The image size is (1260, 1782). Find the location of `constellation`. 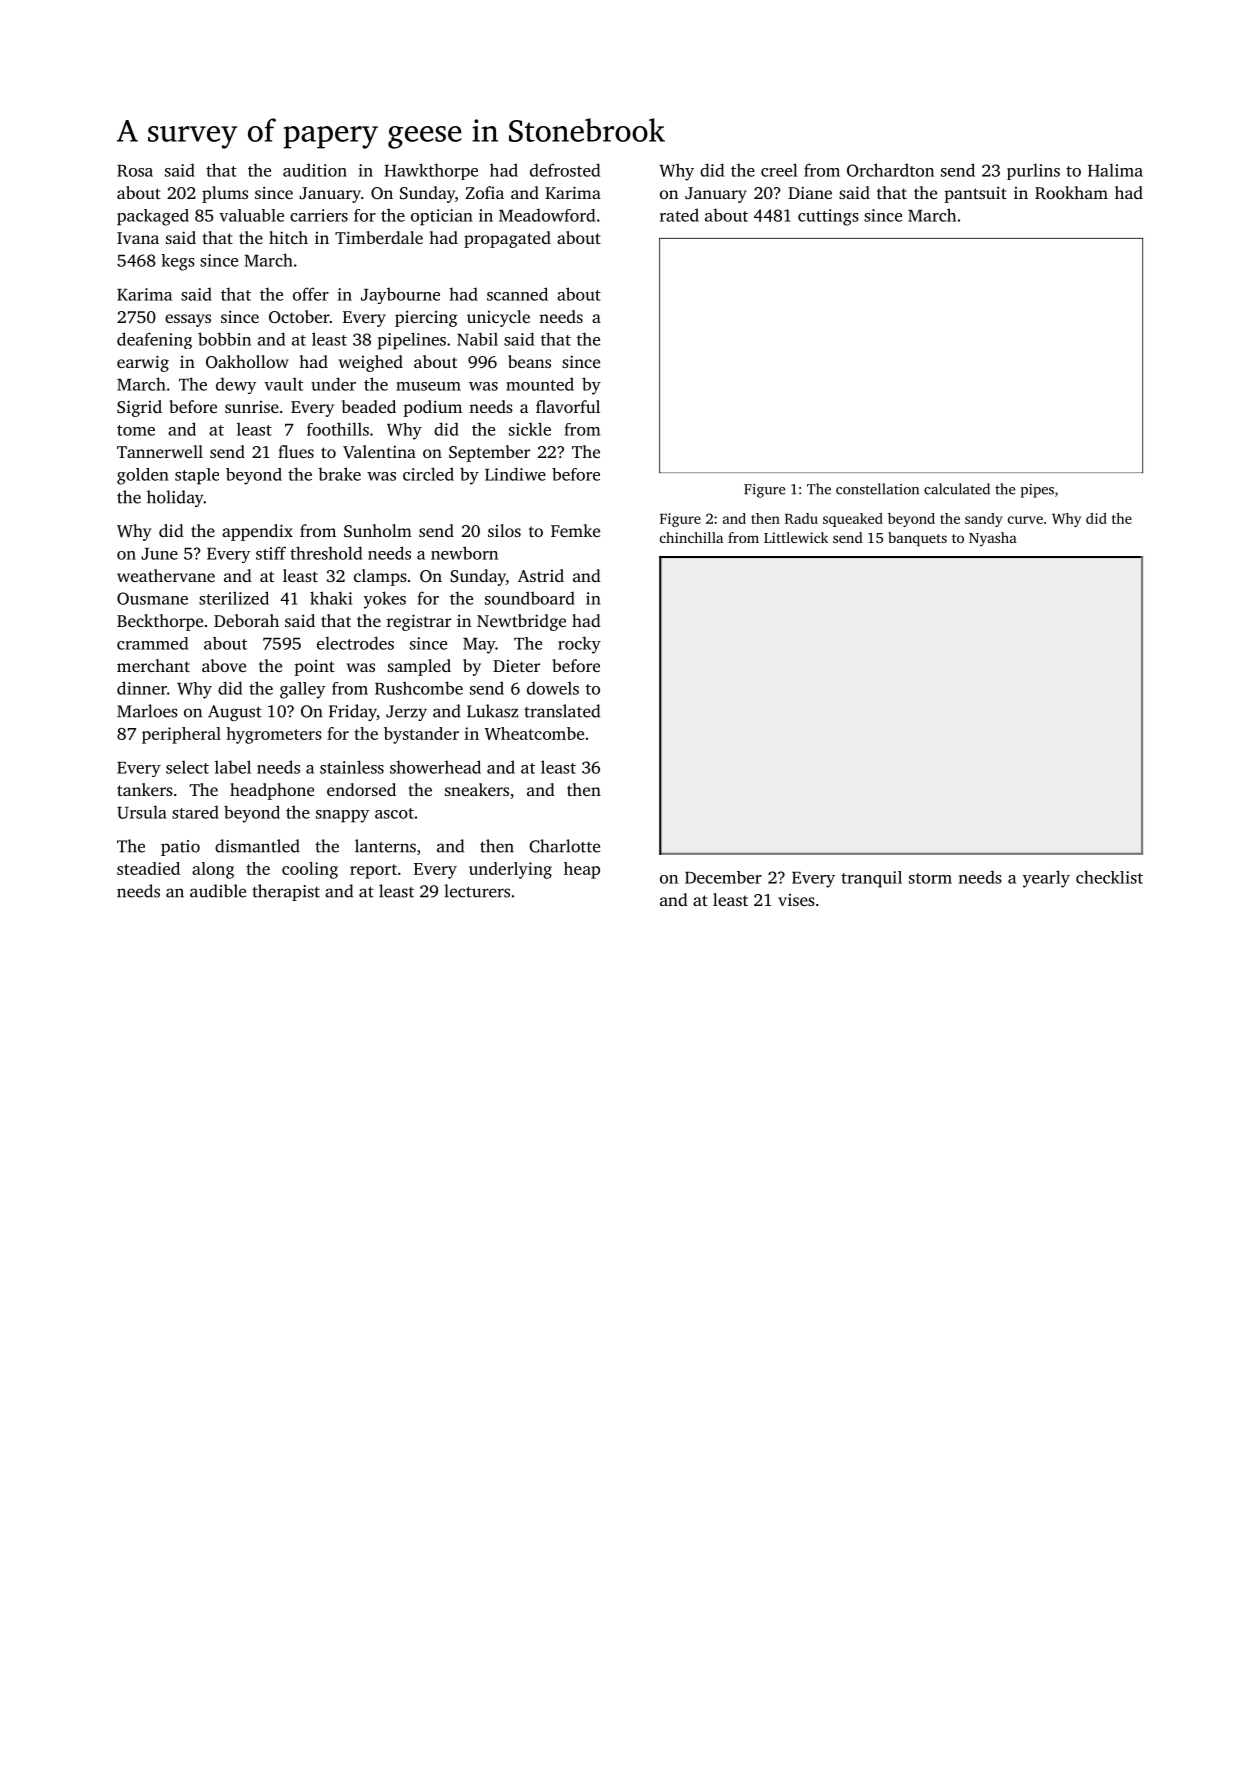

constellation is located at coordinates (877, 489).
